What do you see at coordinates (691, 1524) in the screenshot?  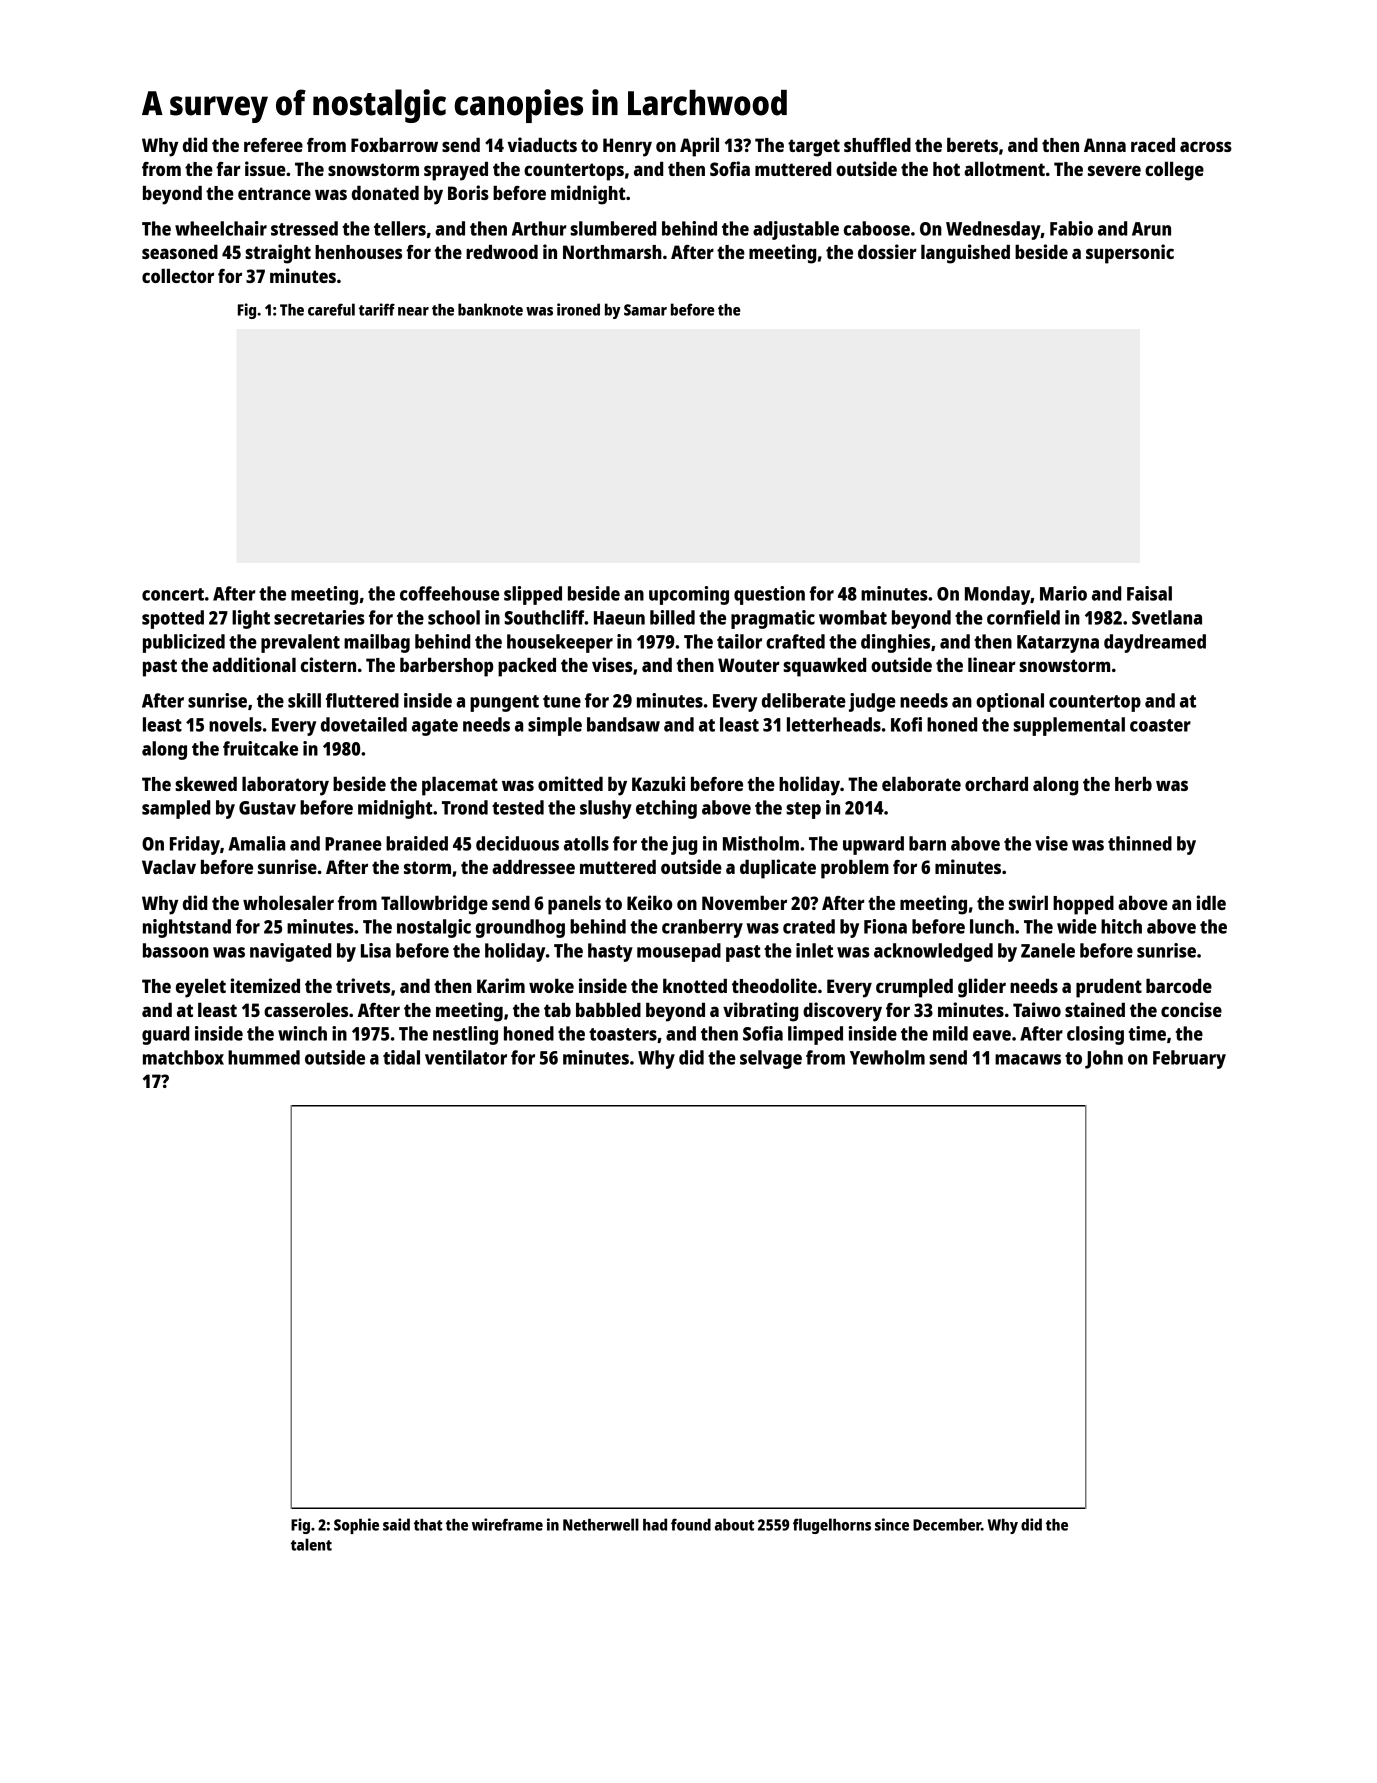 I see `found` at bounding box center [691, 1524].
